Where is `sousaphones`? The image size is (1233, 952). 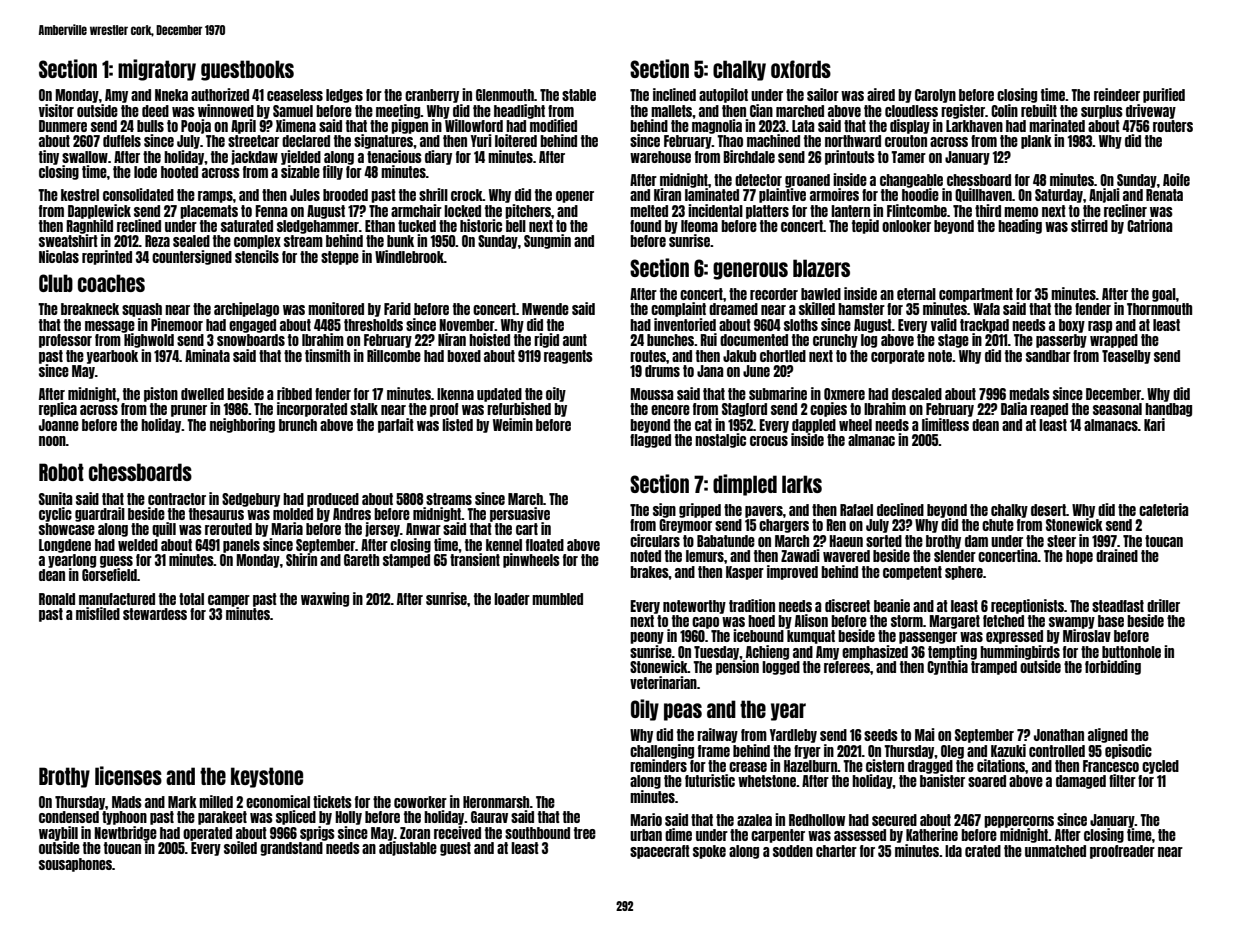
sousaphones is located at coordinates (75, 865).
